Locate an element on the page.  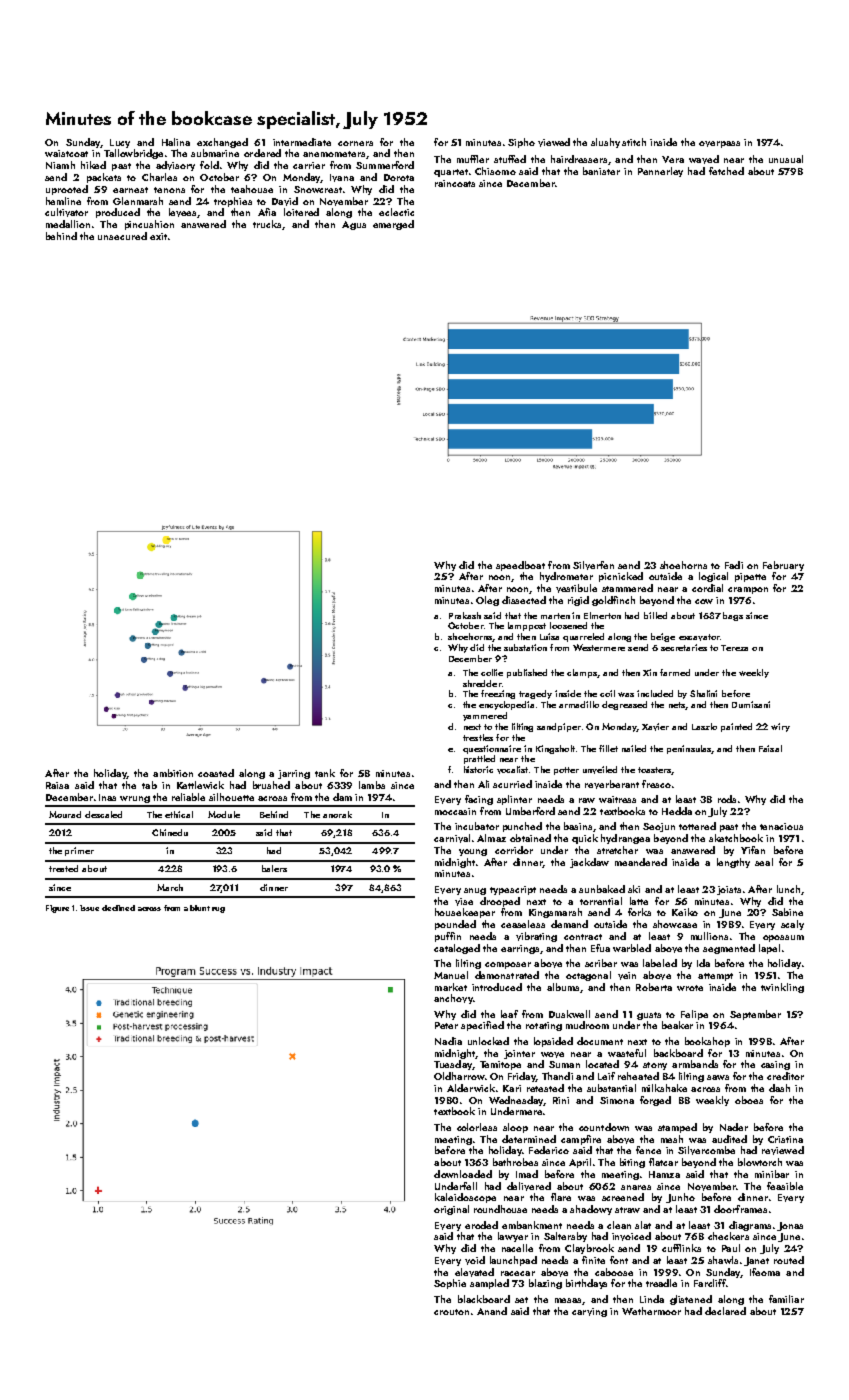
unsecured is located at coordinates (122, 236).
